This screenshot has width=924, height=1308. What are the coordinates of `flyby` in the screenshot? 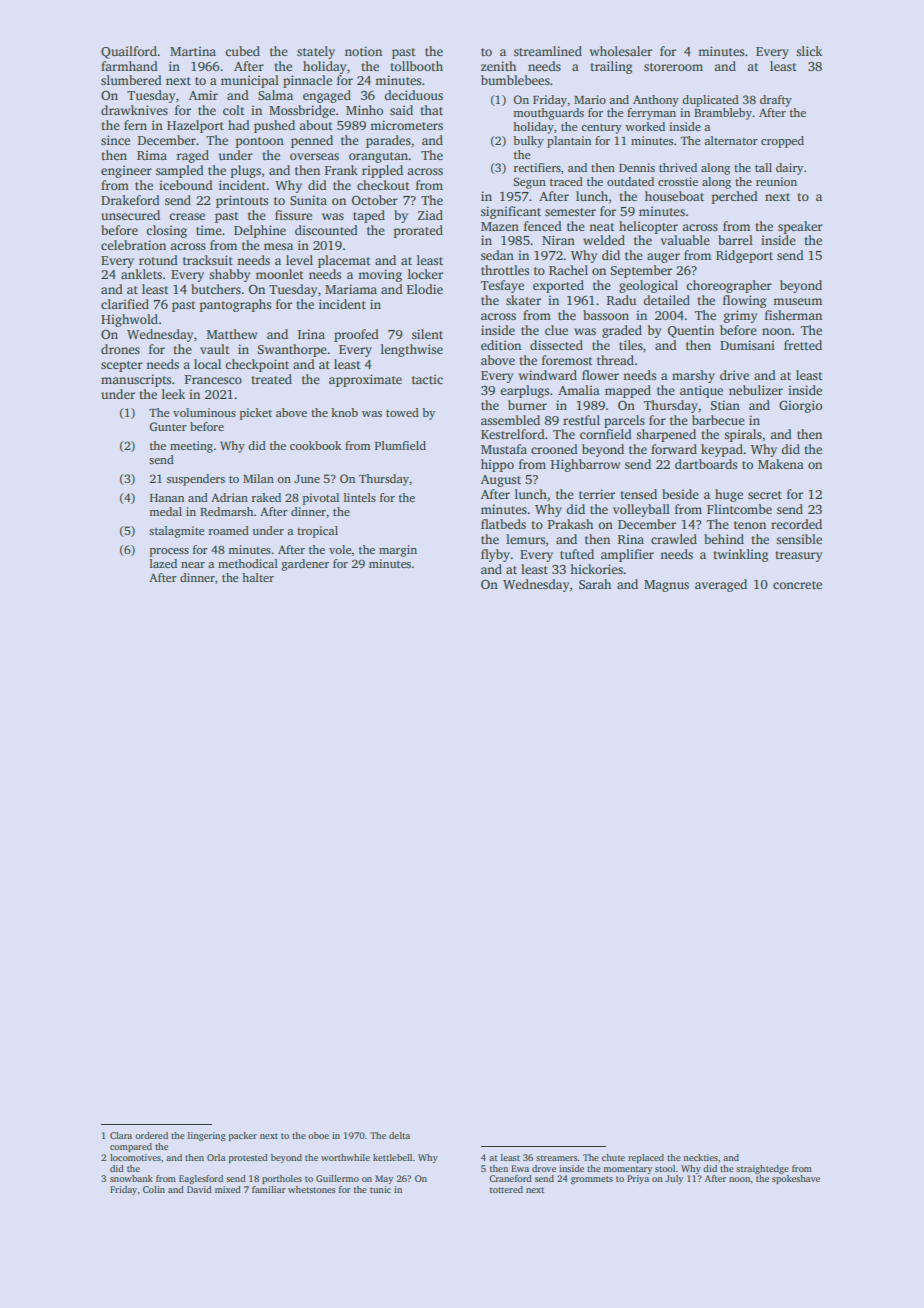 It's located at (495, 555).
